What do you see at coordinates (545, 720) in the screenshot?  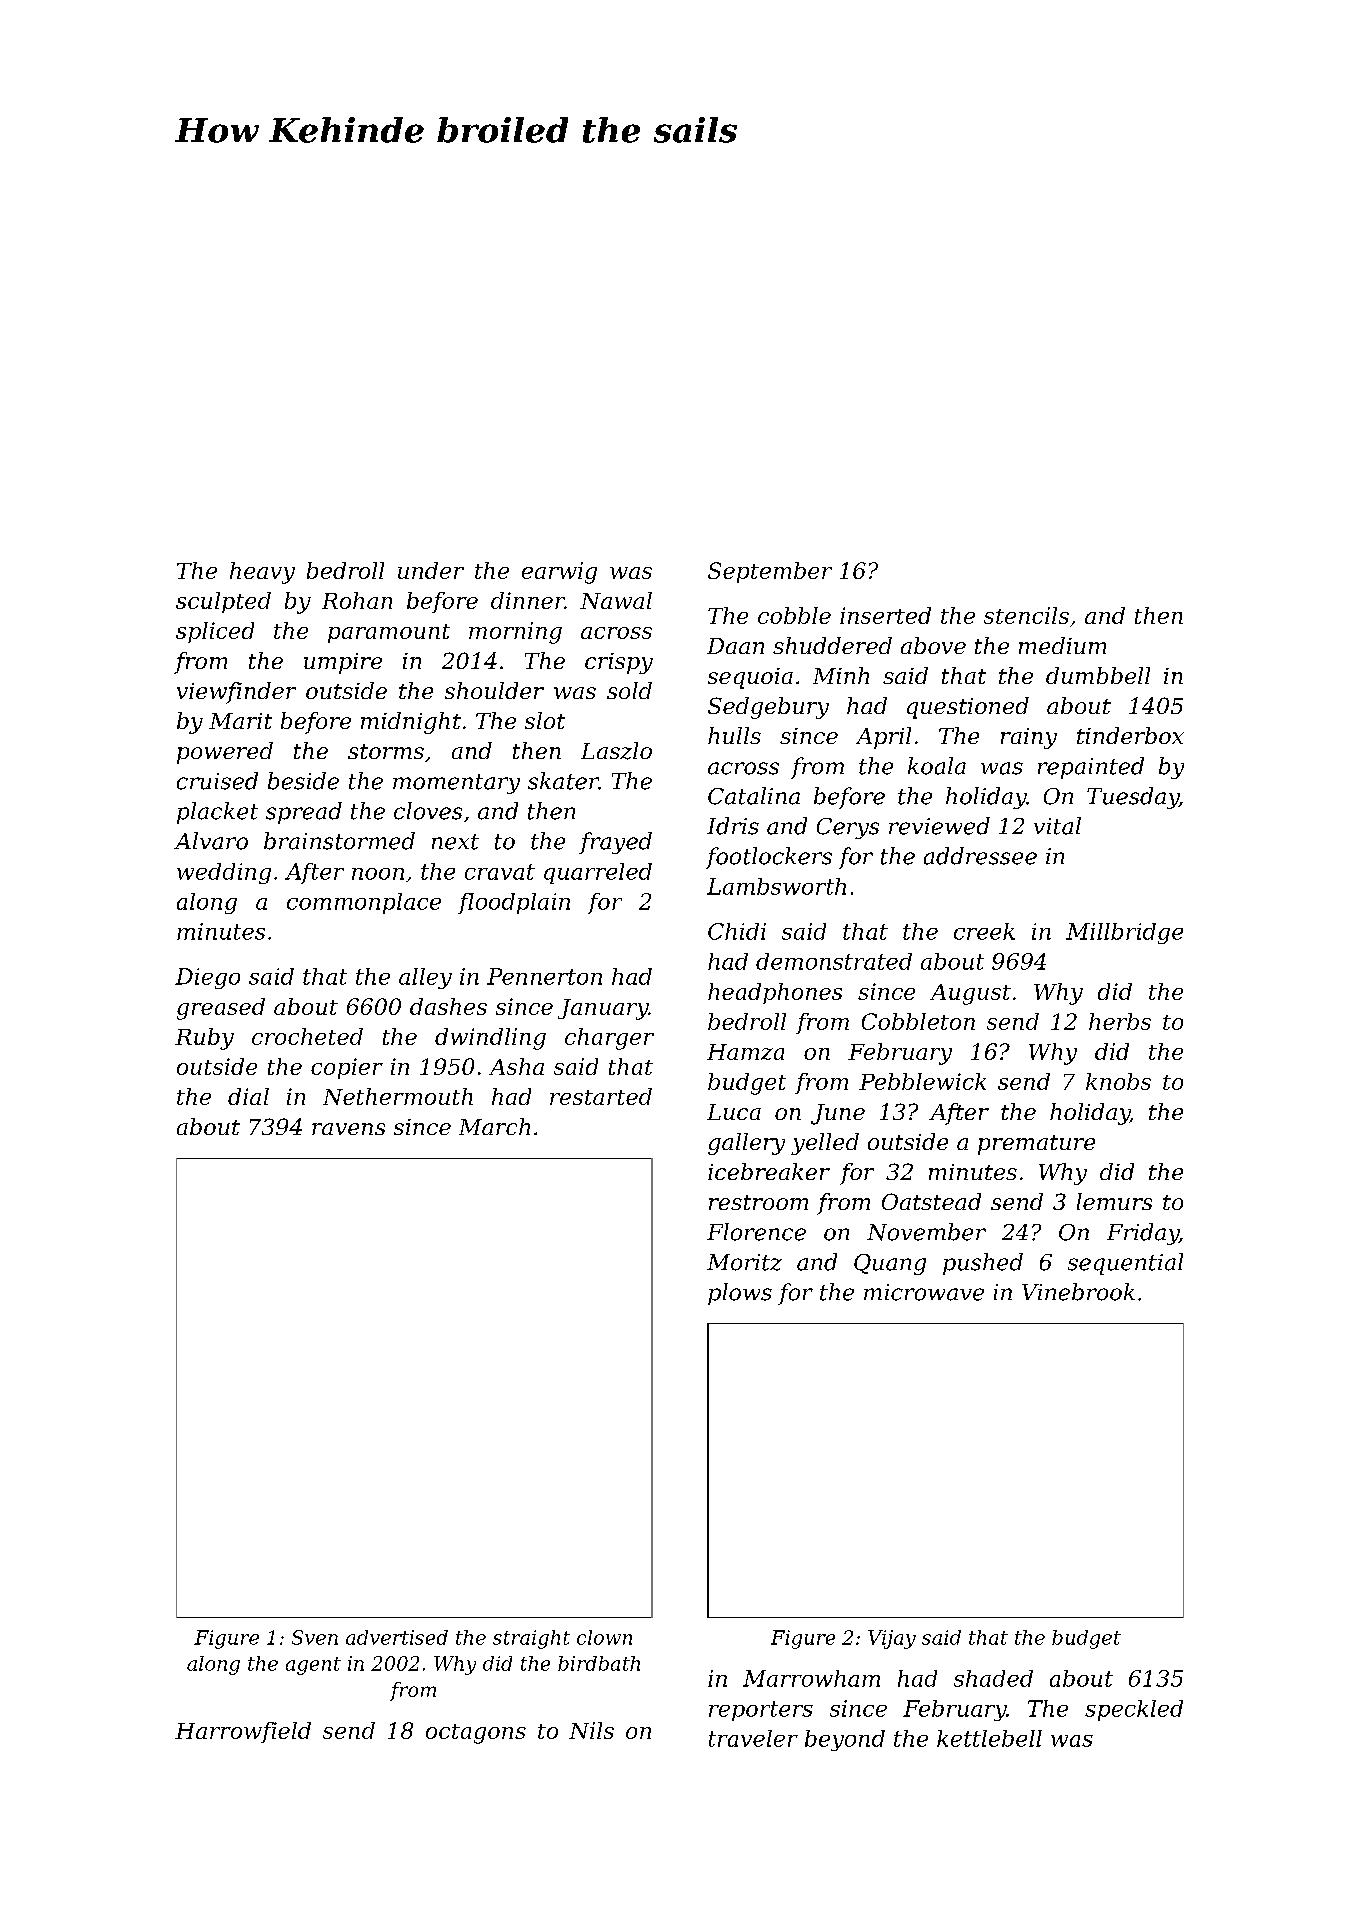 I see `slot` at bounding box center [545, 720].
